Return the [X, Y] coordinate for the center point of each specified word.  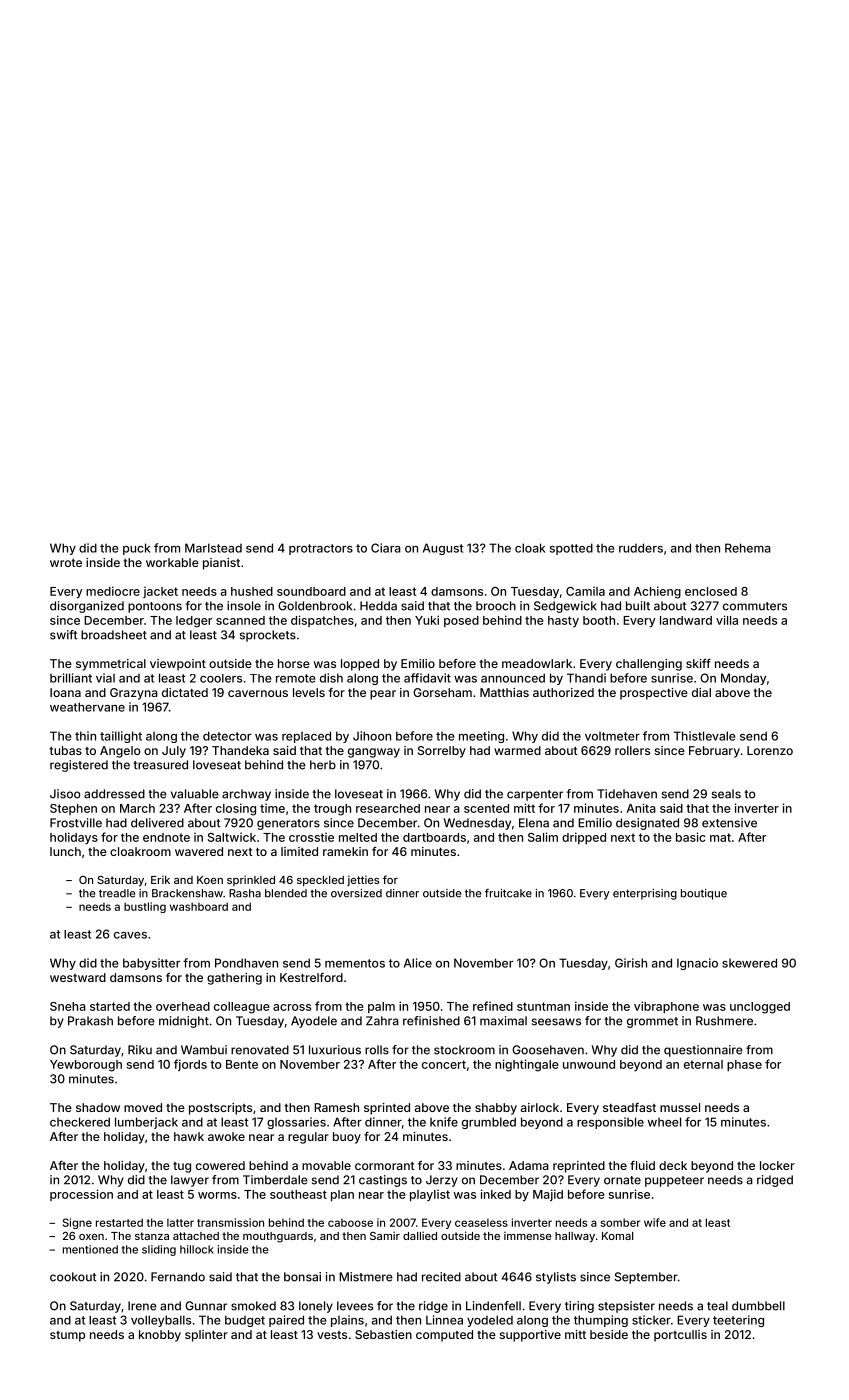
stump [67, 1336]
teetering [738, 1321]
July [174, 752]
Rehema [748, 548]
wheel [664, 1122]
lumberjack [146, 1123]
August [443, 549]
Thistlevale [705, 736]
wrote [66, 563]
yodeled [490, 1321]
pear [383, 695]
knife [444, 1122]
